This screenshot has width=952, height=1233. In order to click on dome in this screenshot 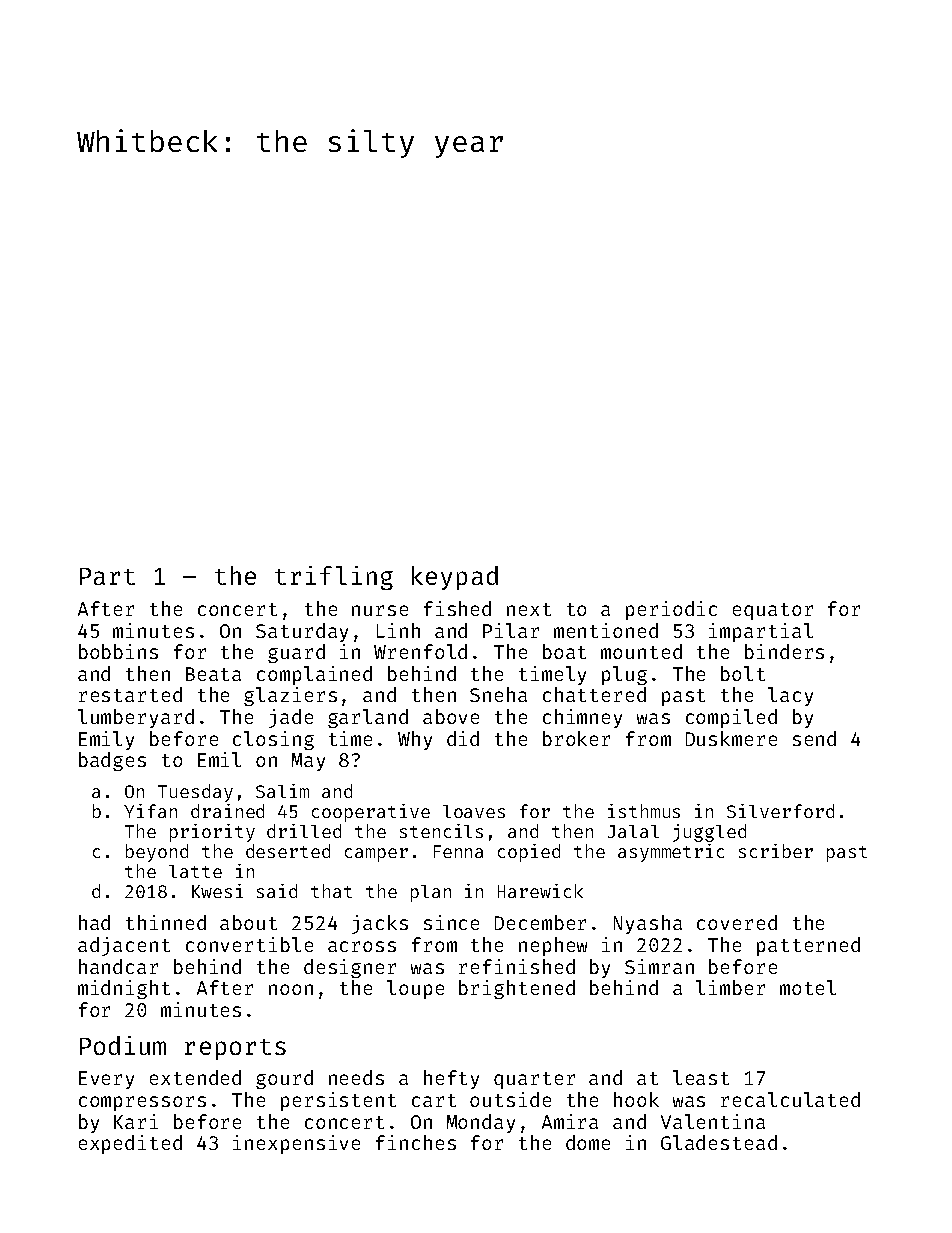, I will do `click(588, 1142)`.
